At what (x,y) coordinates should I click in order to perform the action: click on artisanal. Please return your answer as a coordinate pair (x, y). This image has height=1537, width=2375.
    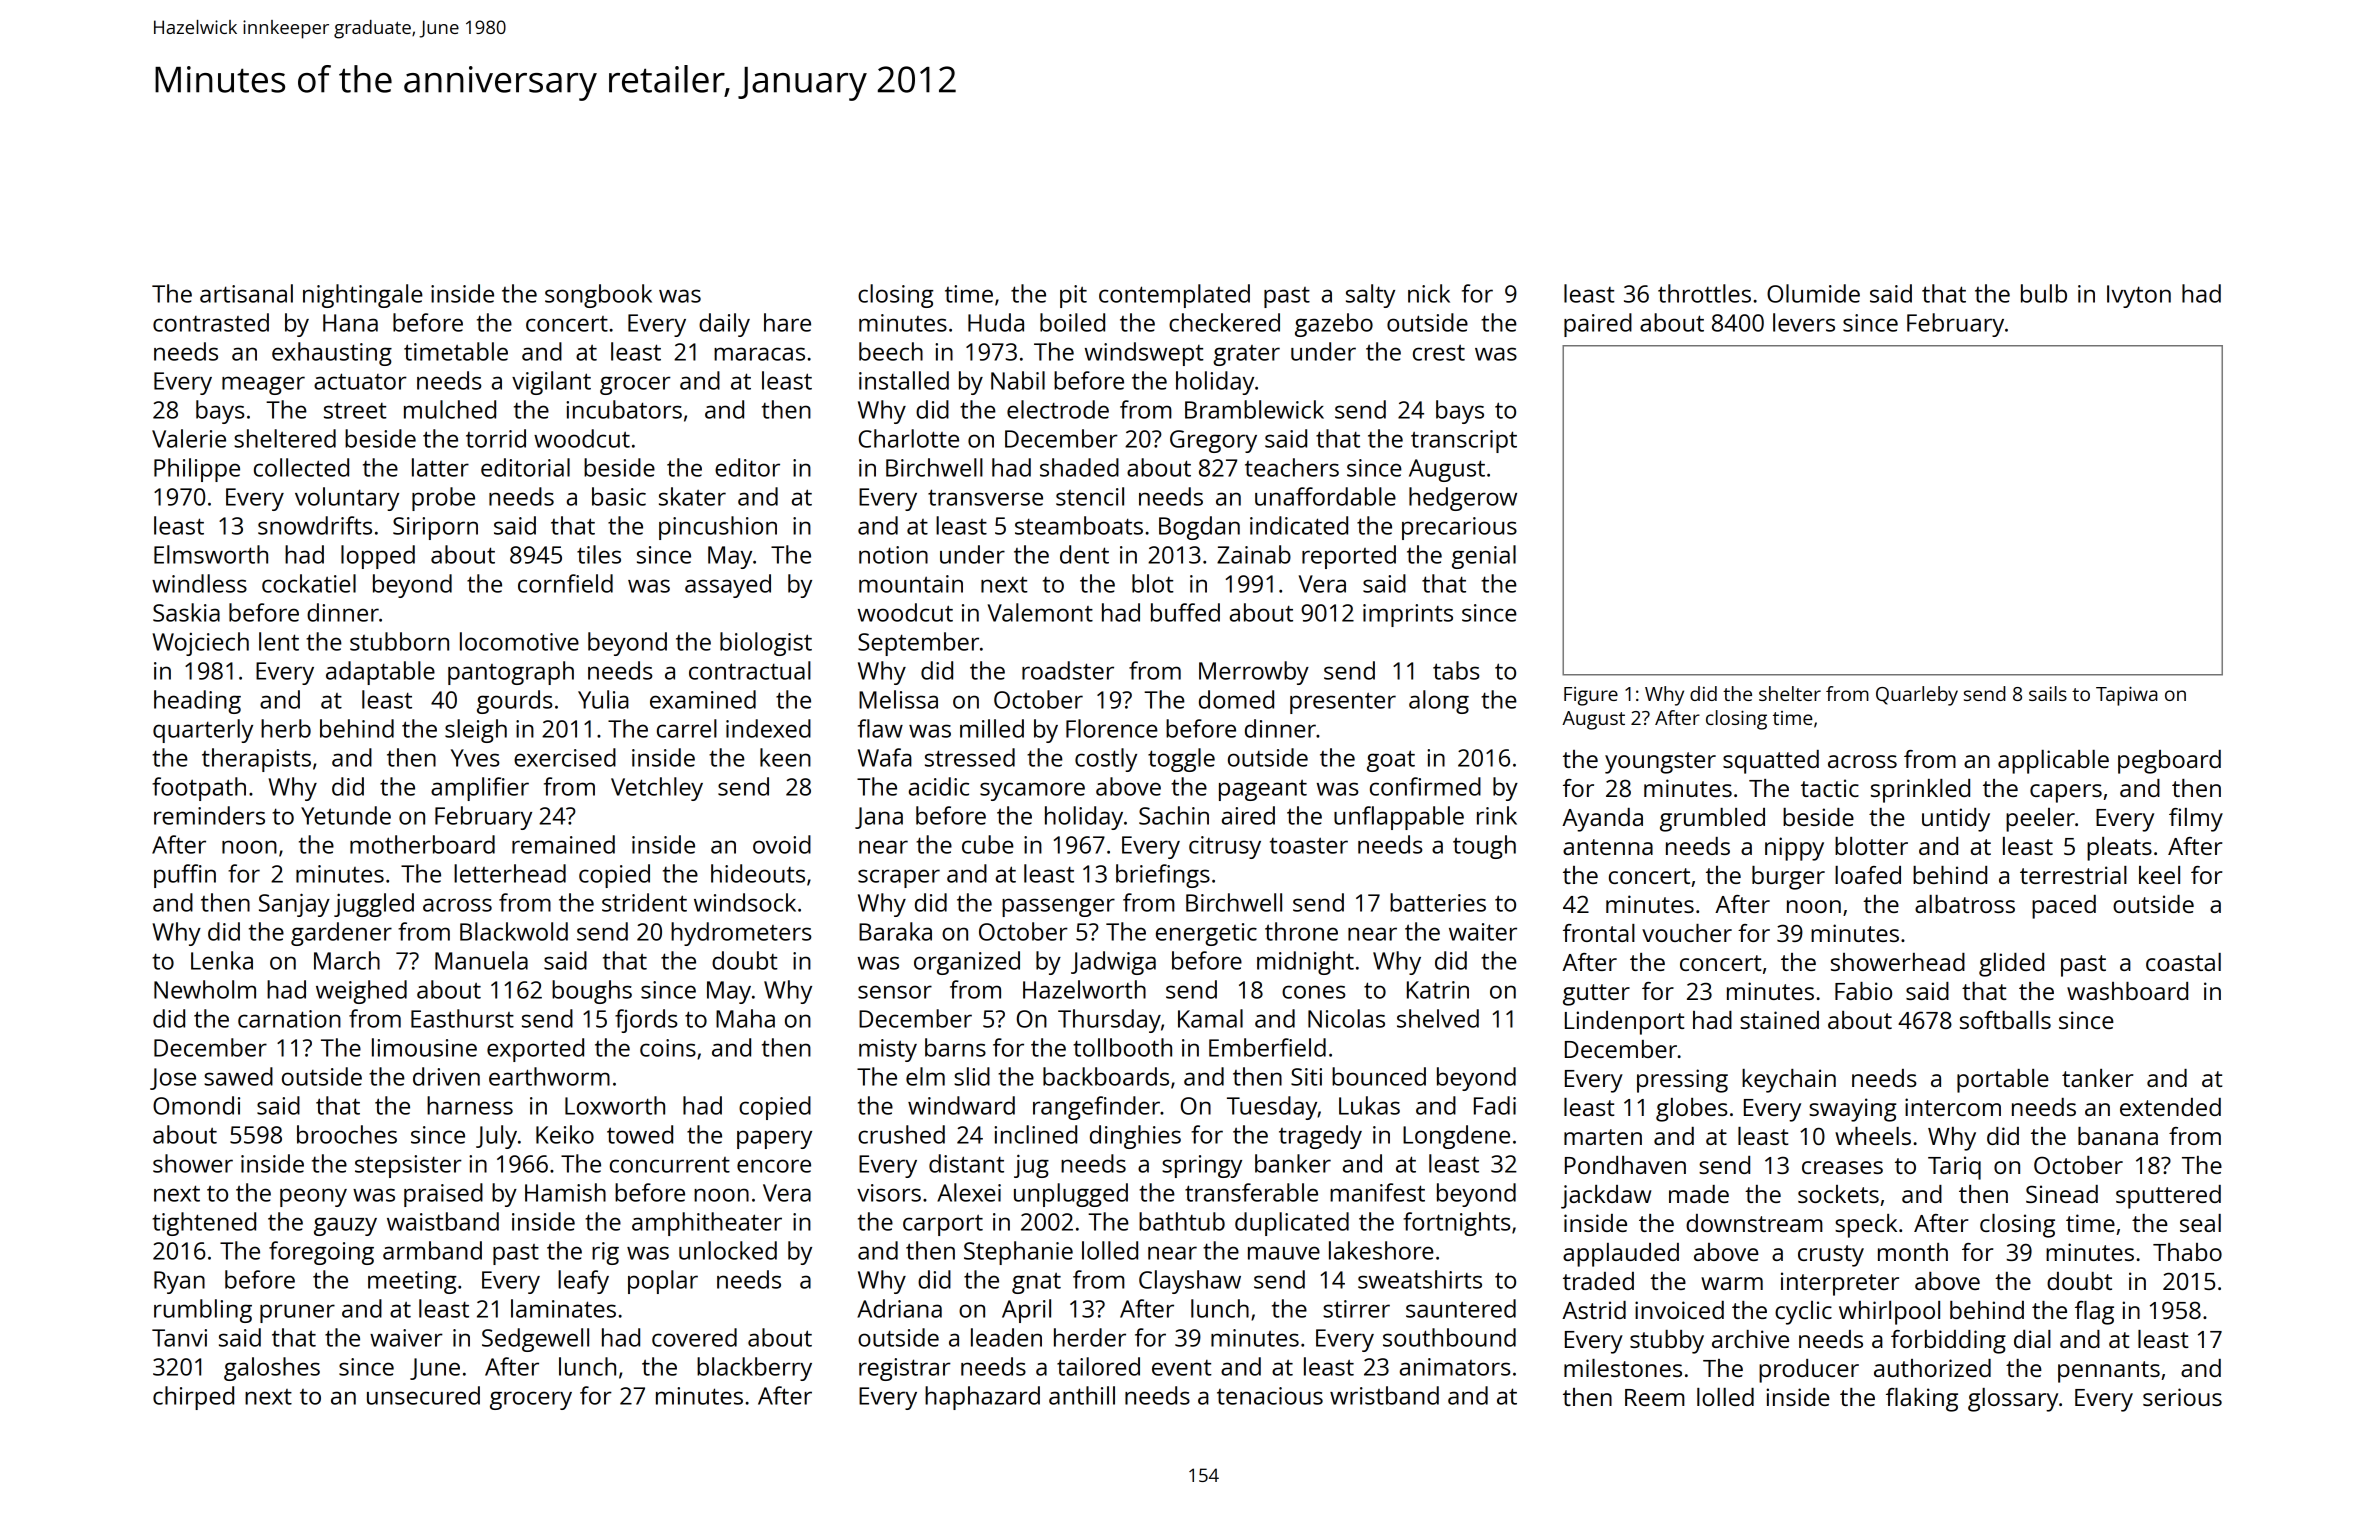
    Looking at the image, I should click on (246, 293).
